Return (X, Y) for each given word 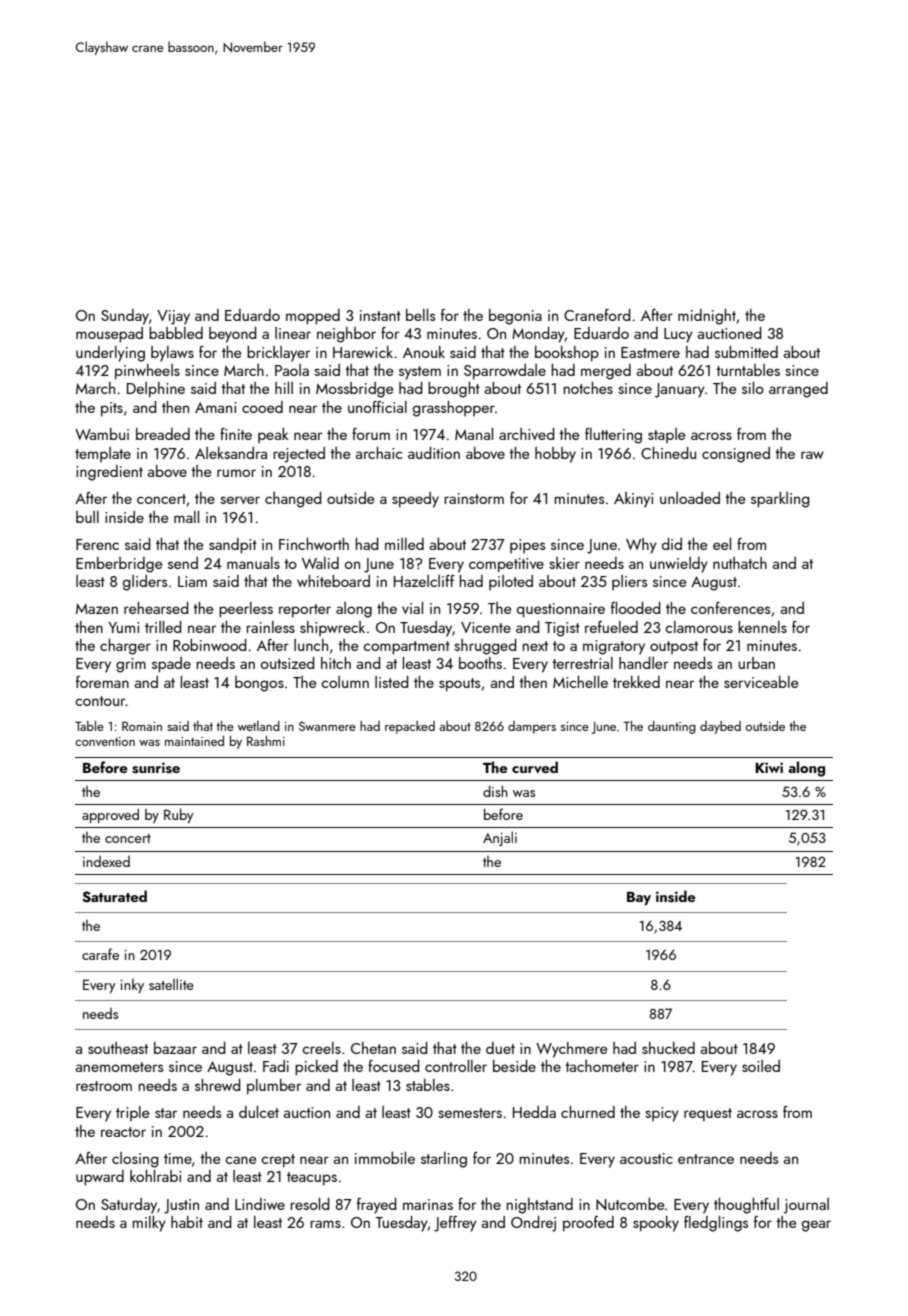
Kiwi (769, 767)
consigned (736, 455)
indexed (106, 861)
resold (310, 1204)
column (345, 682)
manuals (253, 563)
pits (112, 409)
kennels (762, 627)
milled (404, 544)
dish (495, 791)
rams (325, 1224)
